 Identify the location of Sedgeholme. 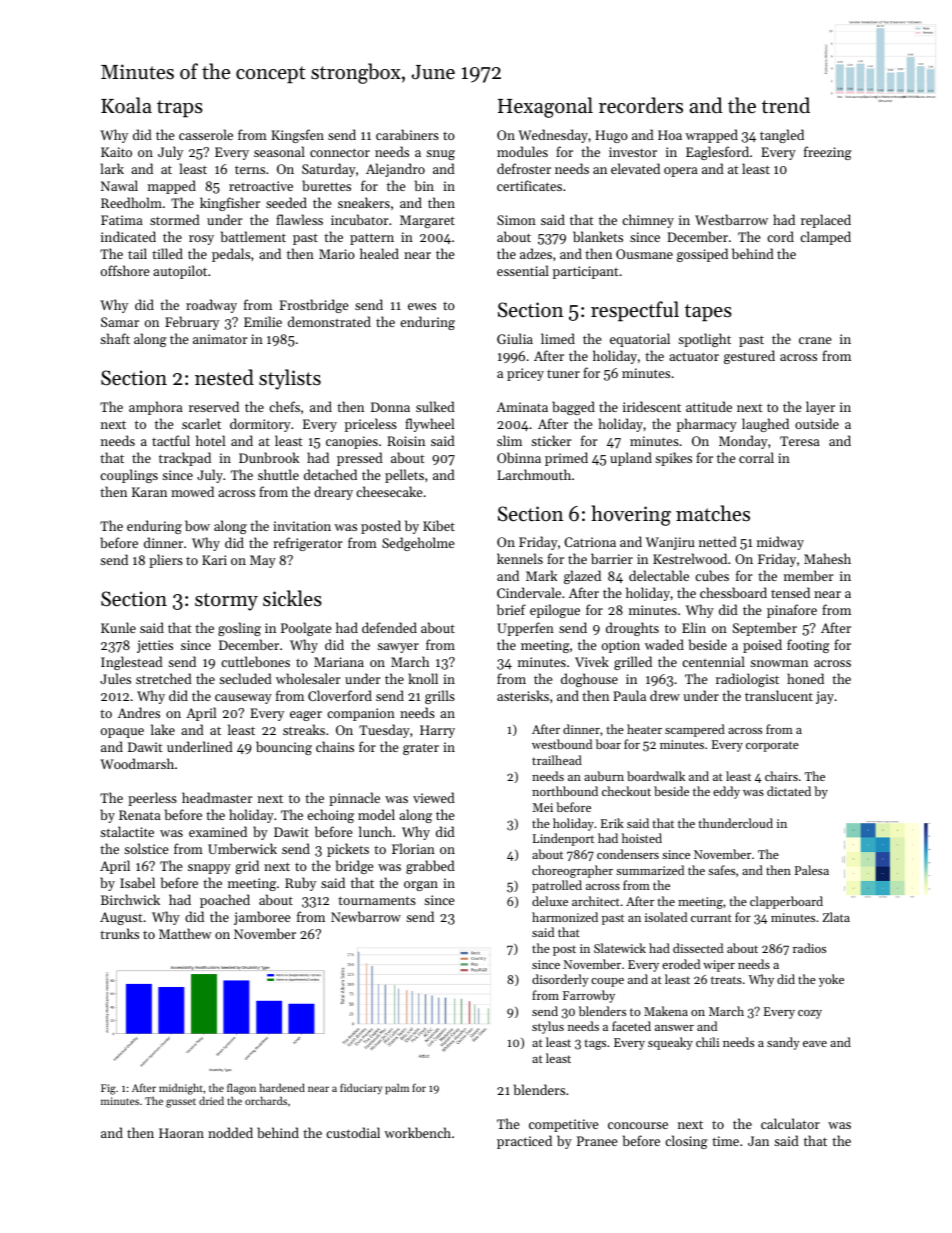
(418, 544).
